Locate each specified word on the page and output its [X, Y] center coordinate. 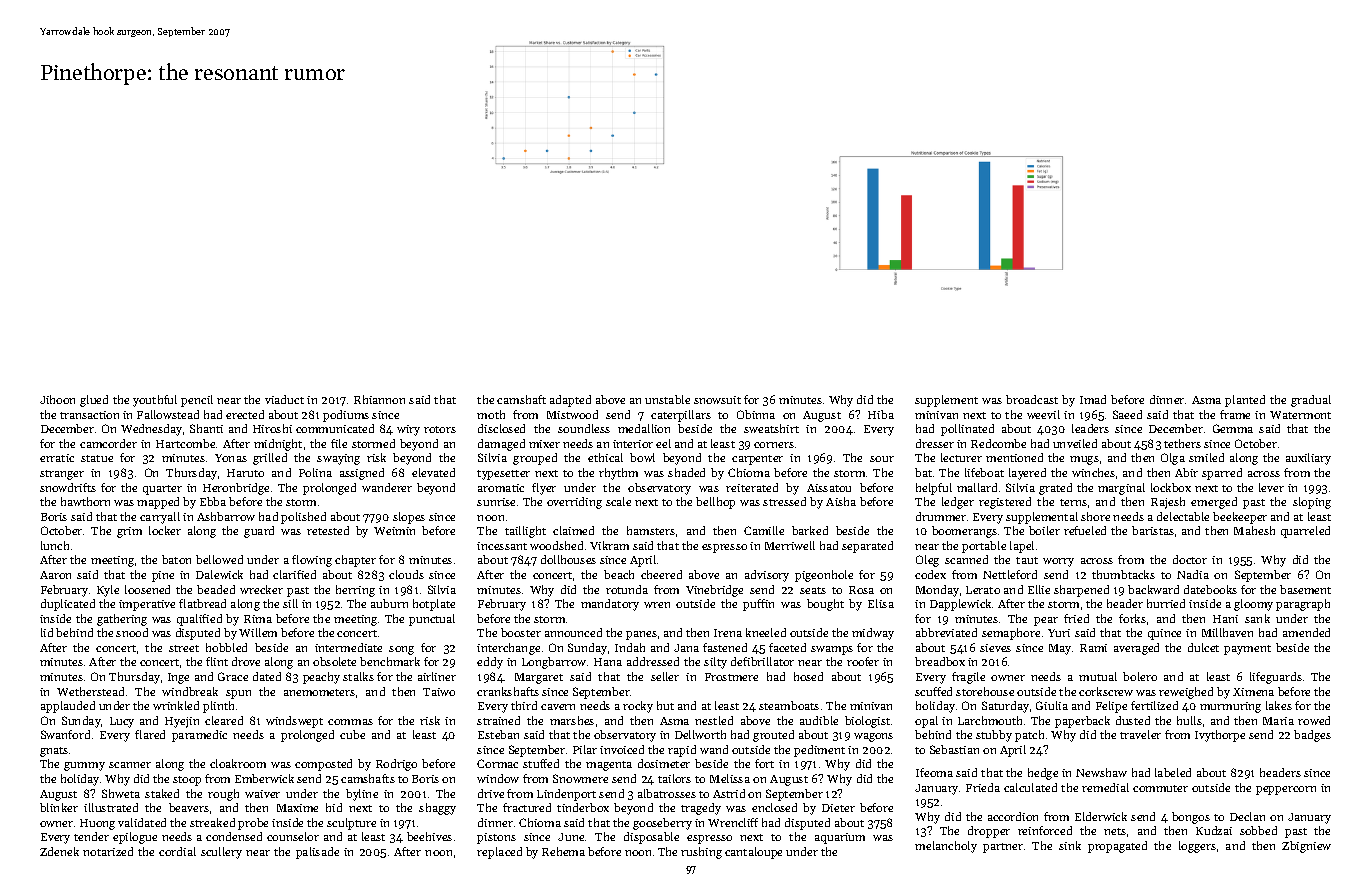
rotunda [627, 589]
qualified [199, 620]
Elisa [881, 603]
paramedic [199, 736]
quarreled [1305, 532]
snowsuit [717, 400]
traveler [1140, 734]
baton [176, 559]
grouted [773, 736]
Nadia [1193, 574]
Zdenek [59, 851]
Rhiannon [379, 399]
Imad [1093, 399]
